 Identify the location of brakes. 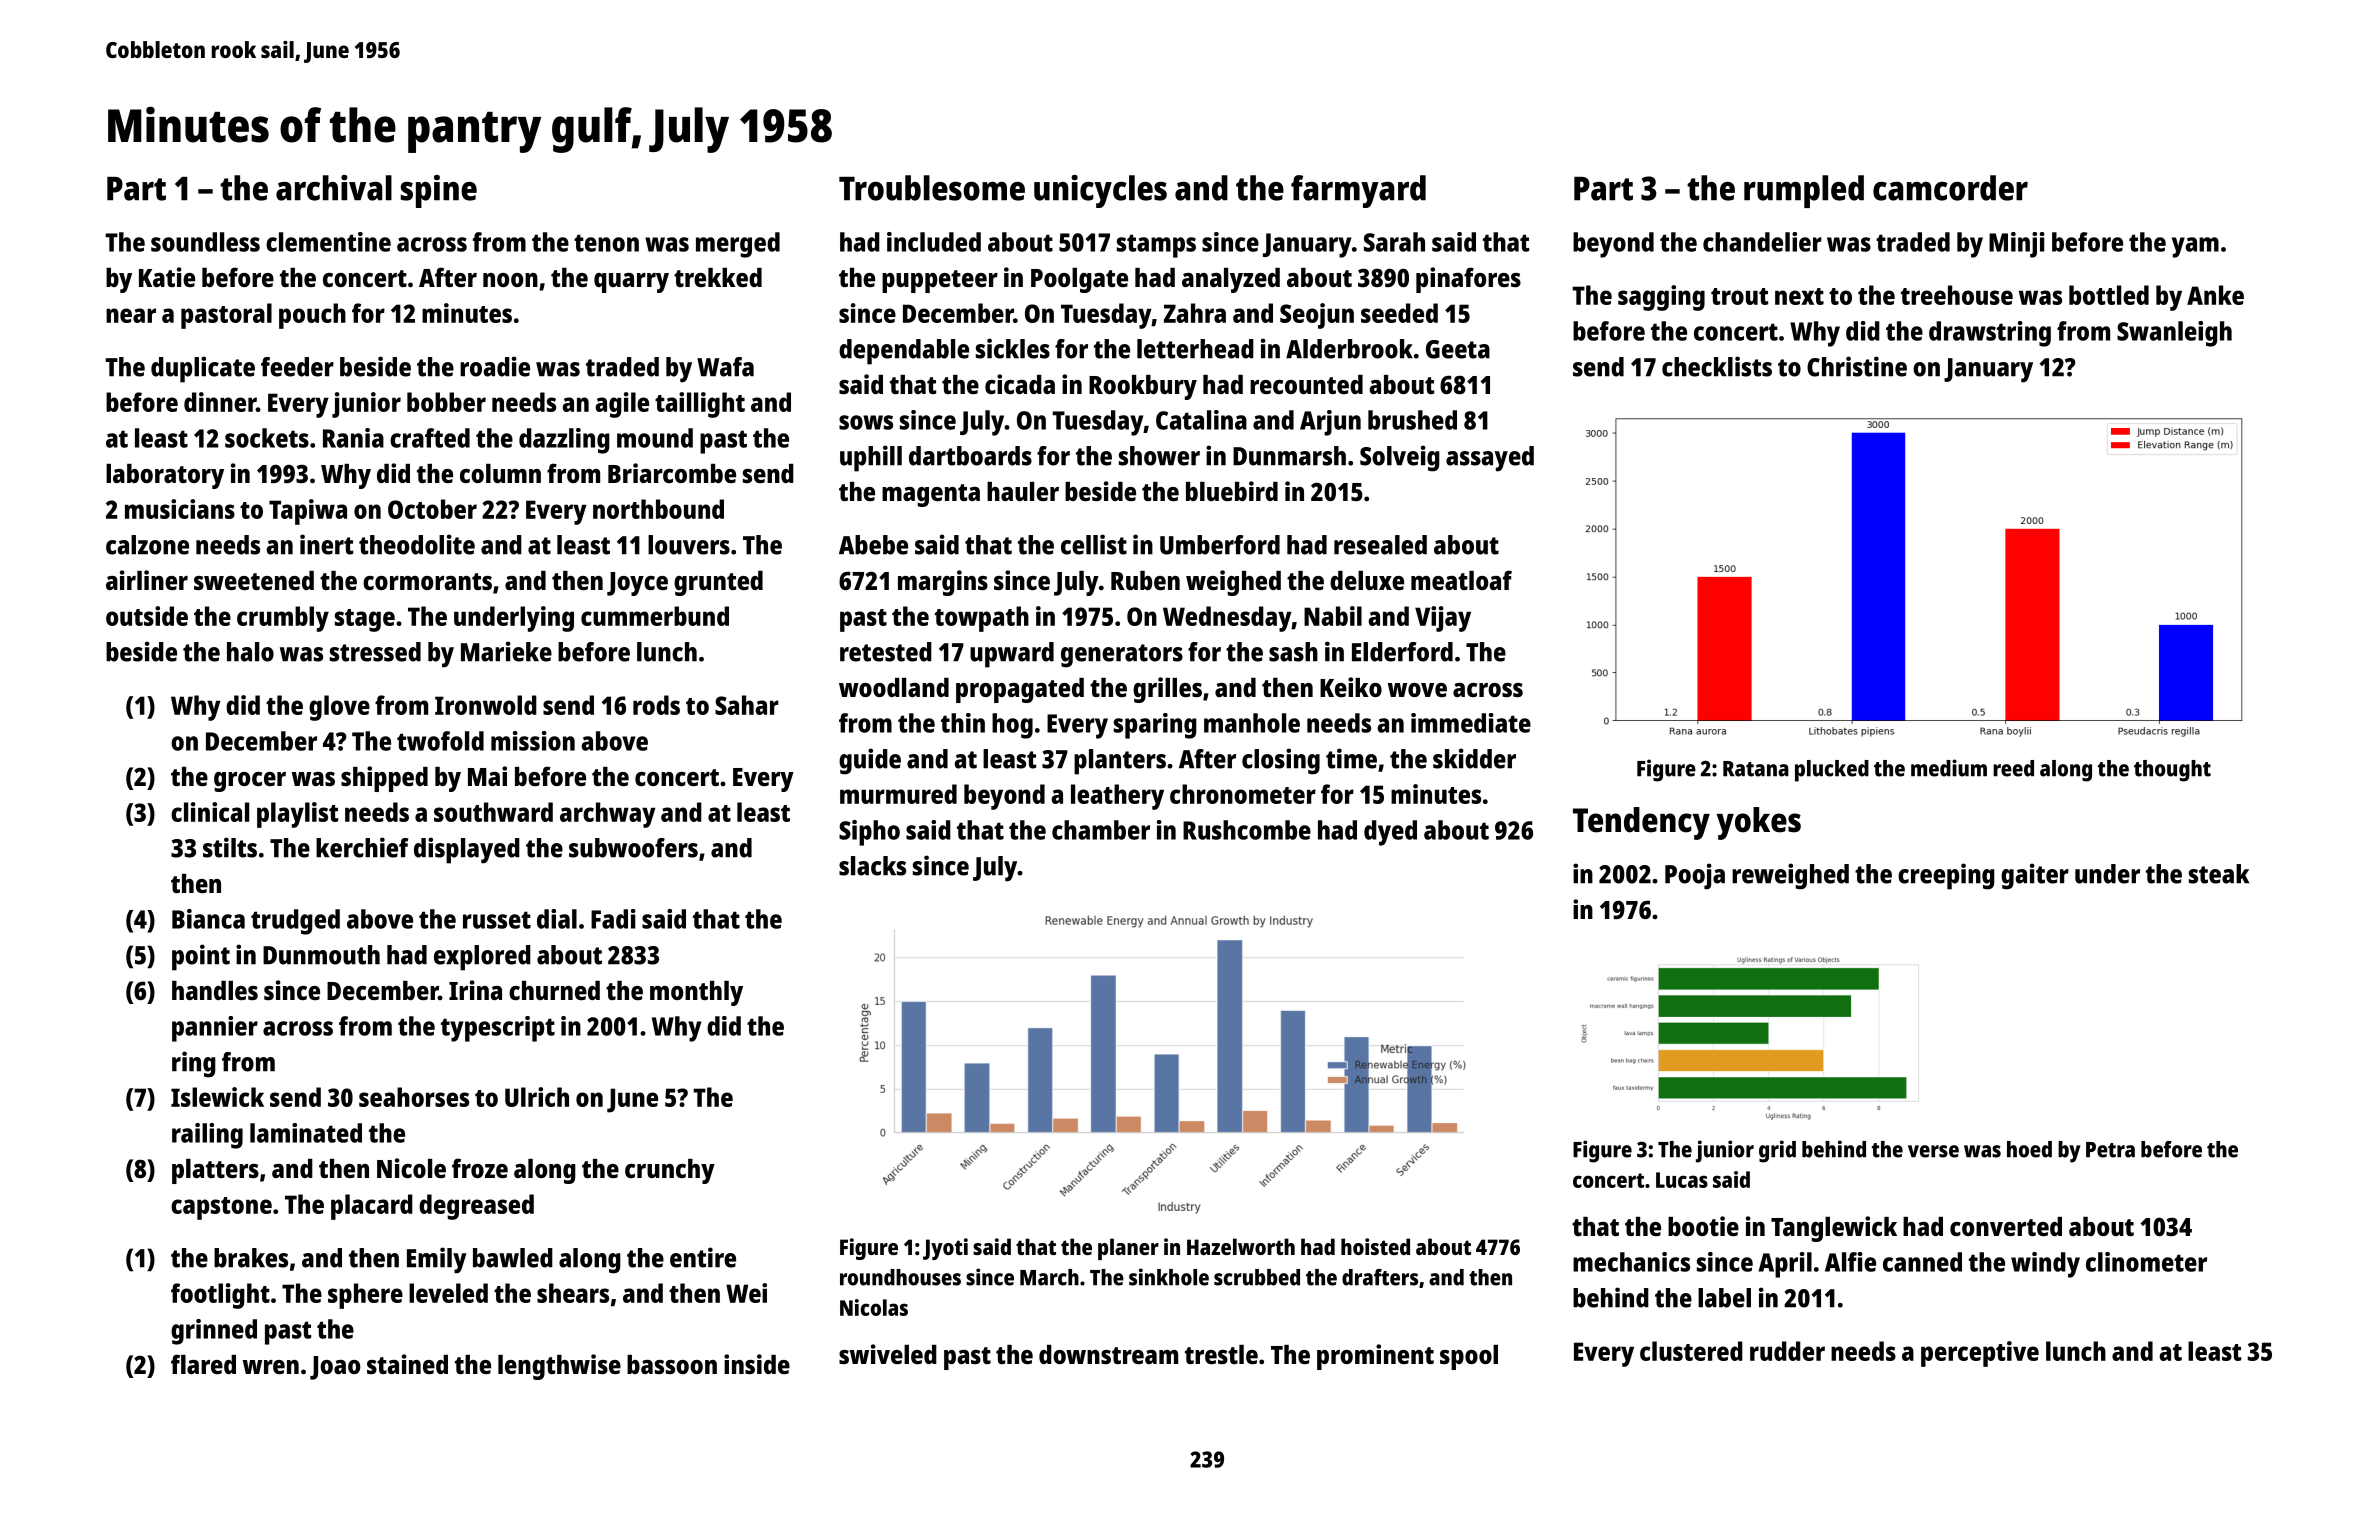
(251, 1258).
